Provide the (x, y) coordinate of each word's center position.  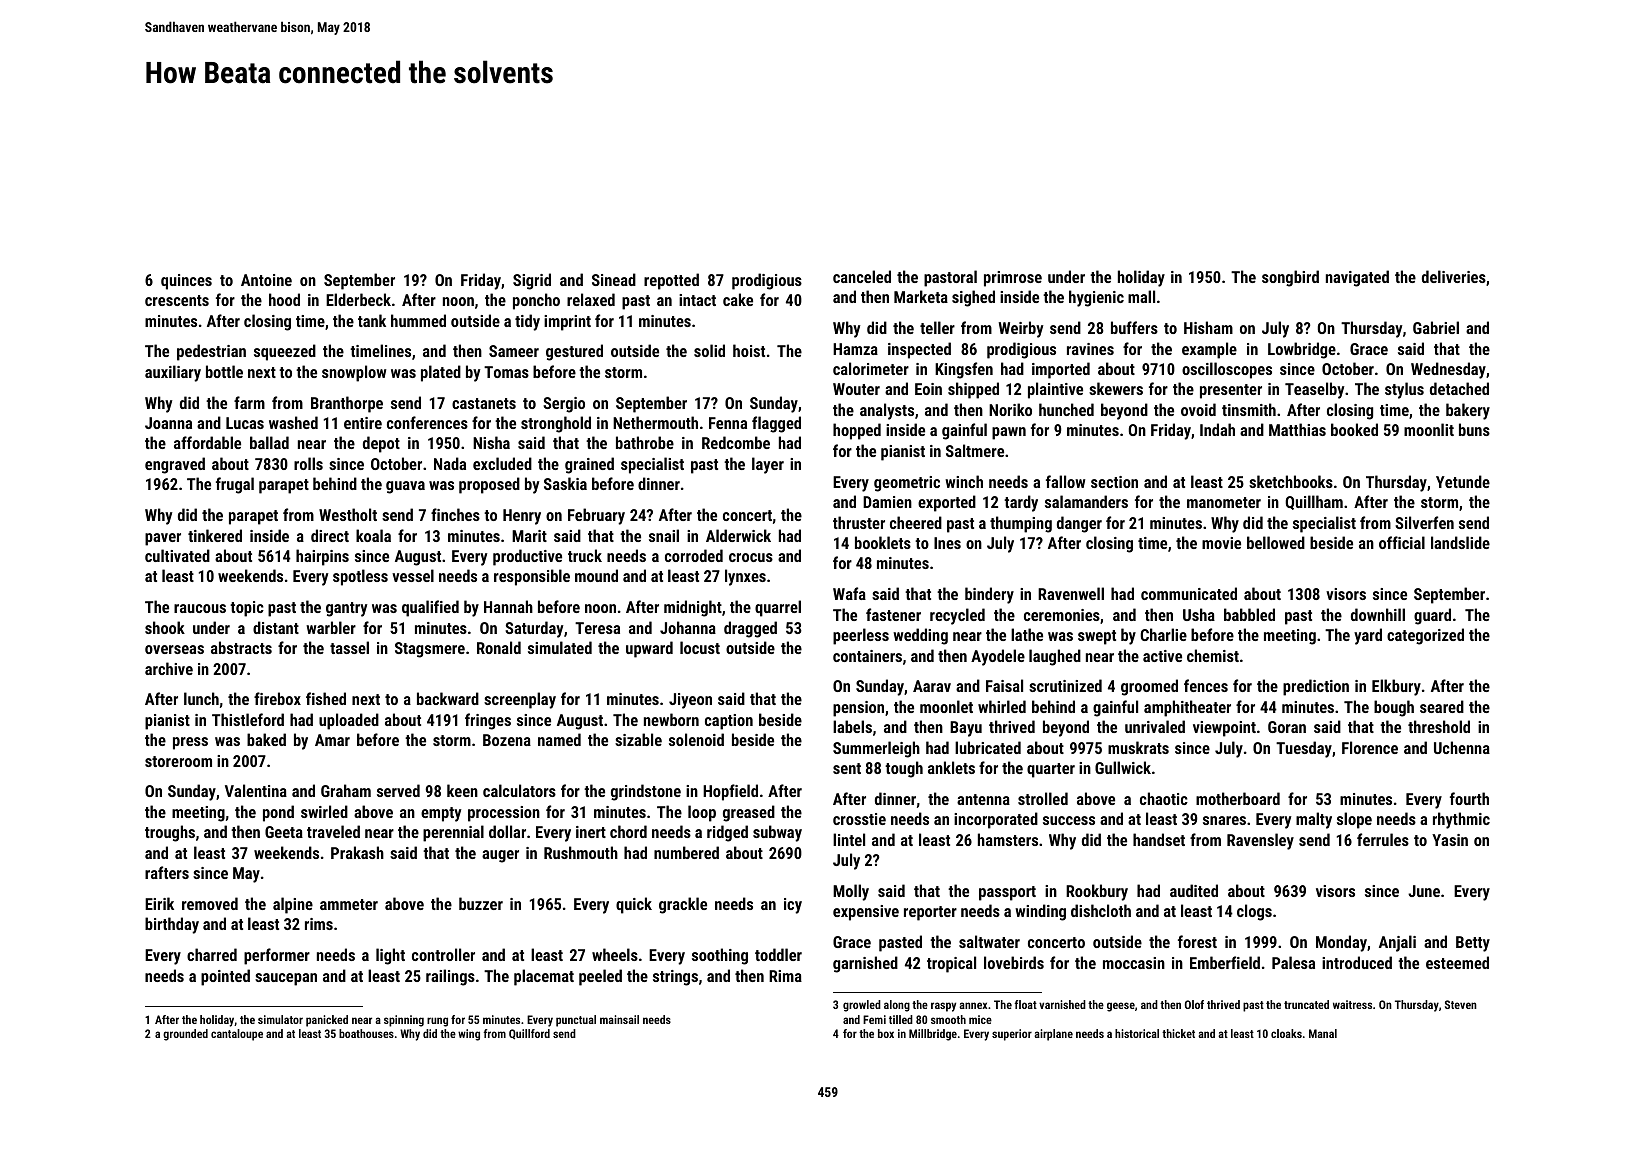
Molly (851, 892)
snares (1224, 820)
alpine (293, 905)
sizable (638, 739)
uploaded (349, 721)
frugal (235, 485)
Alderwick (738, 535)
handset (1159, 839)
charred (212, 954)
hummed (418, 320)
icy (793, 906)
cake (738, 299)
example (1209, 350)
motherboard (1238, 798)
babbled (1249, 614)
